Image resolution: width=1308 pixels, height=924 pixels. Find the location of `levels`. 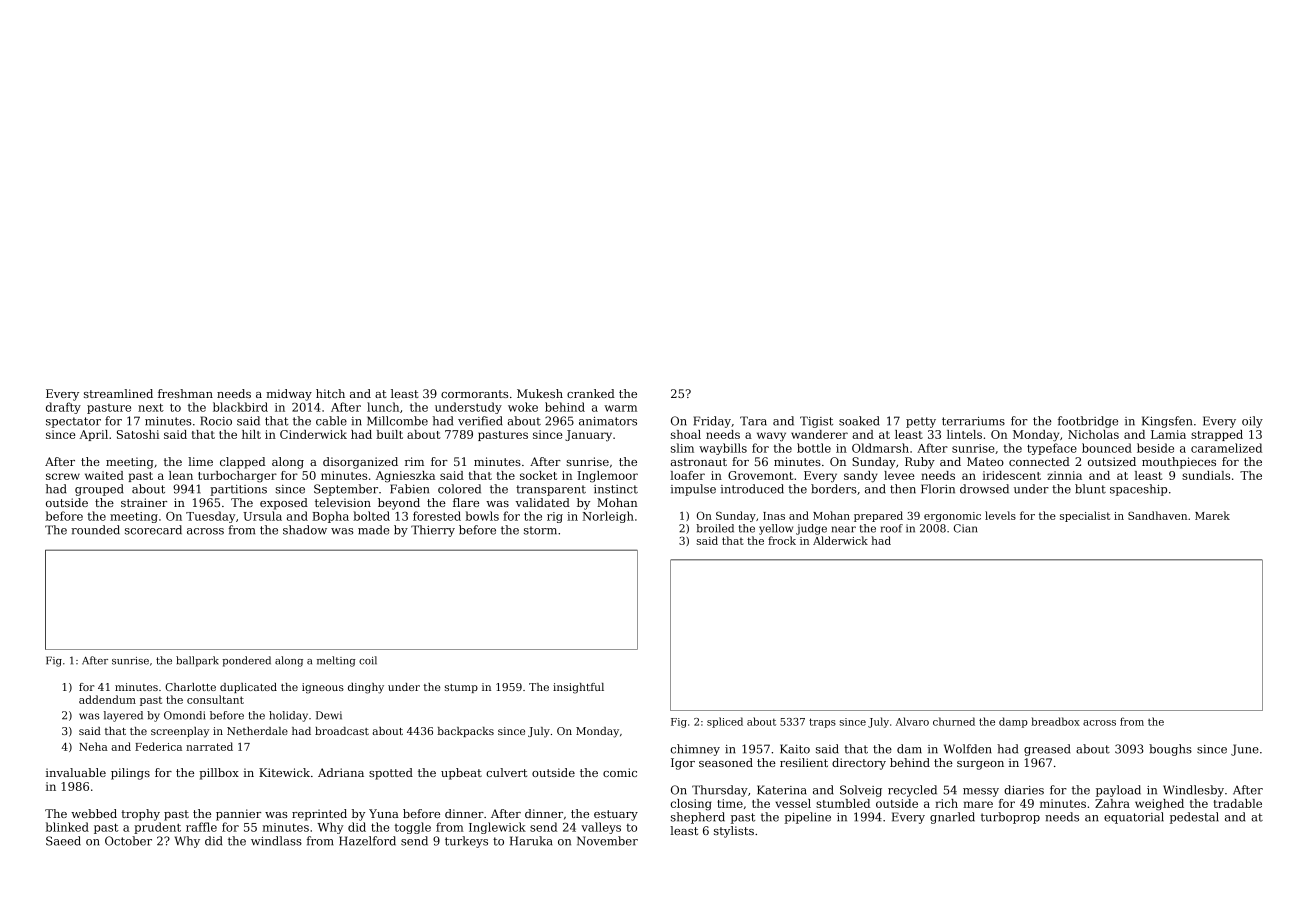

levels is located at coordinates (1000, 515).
